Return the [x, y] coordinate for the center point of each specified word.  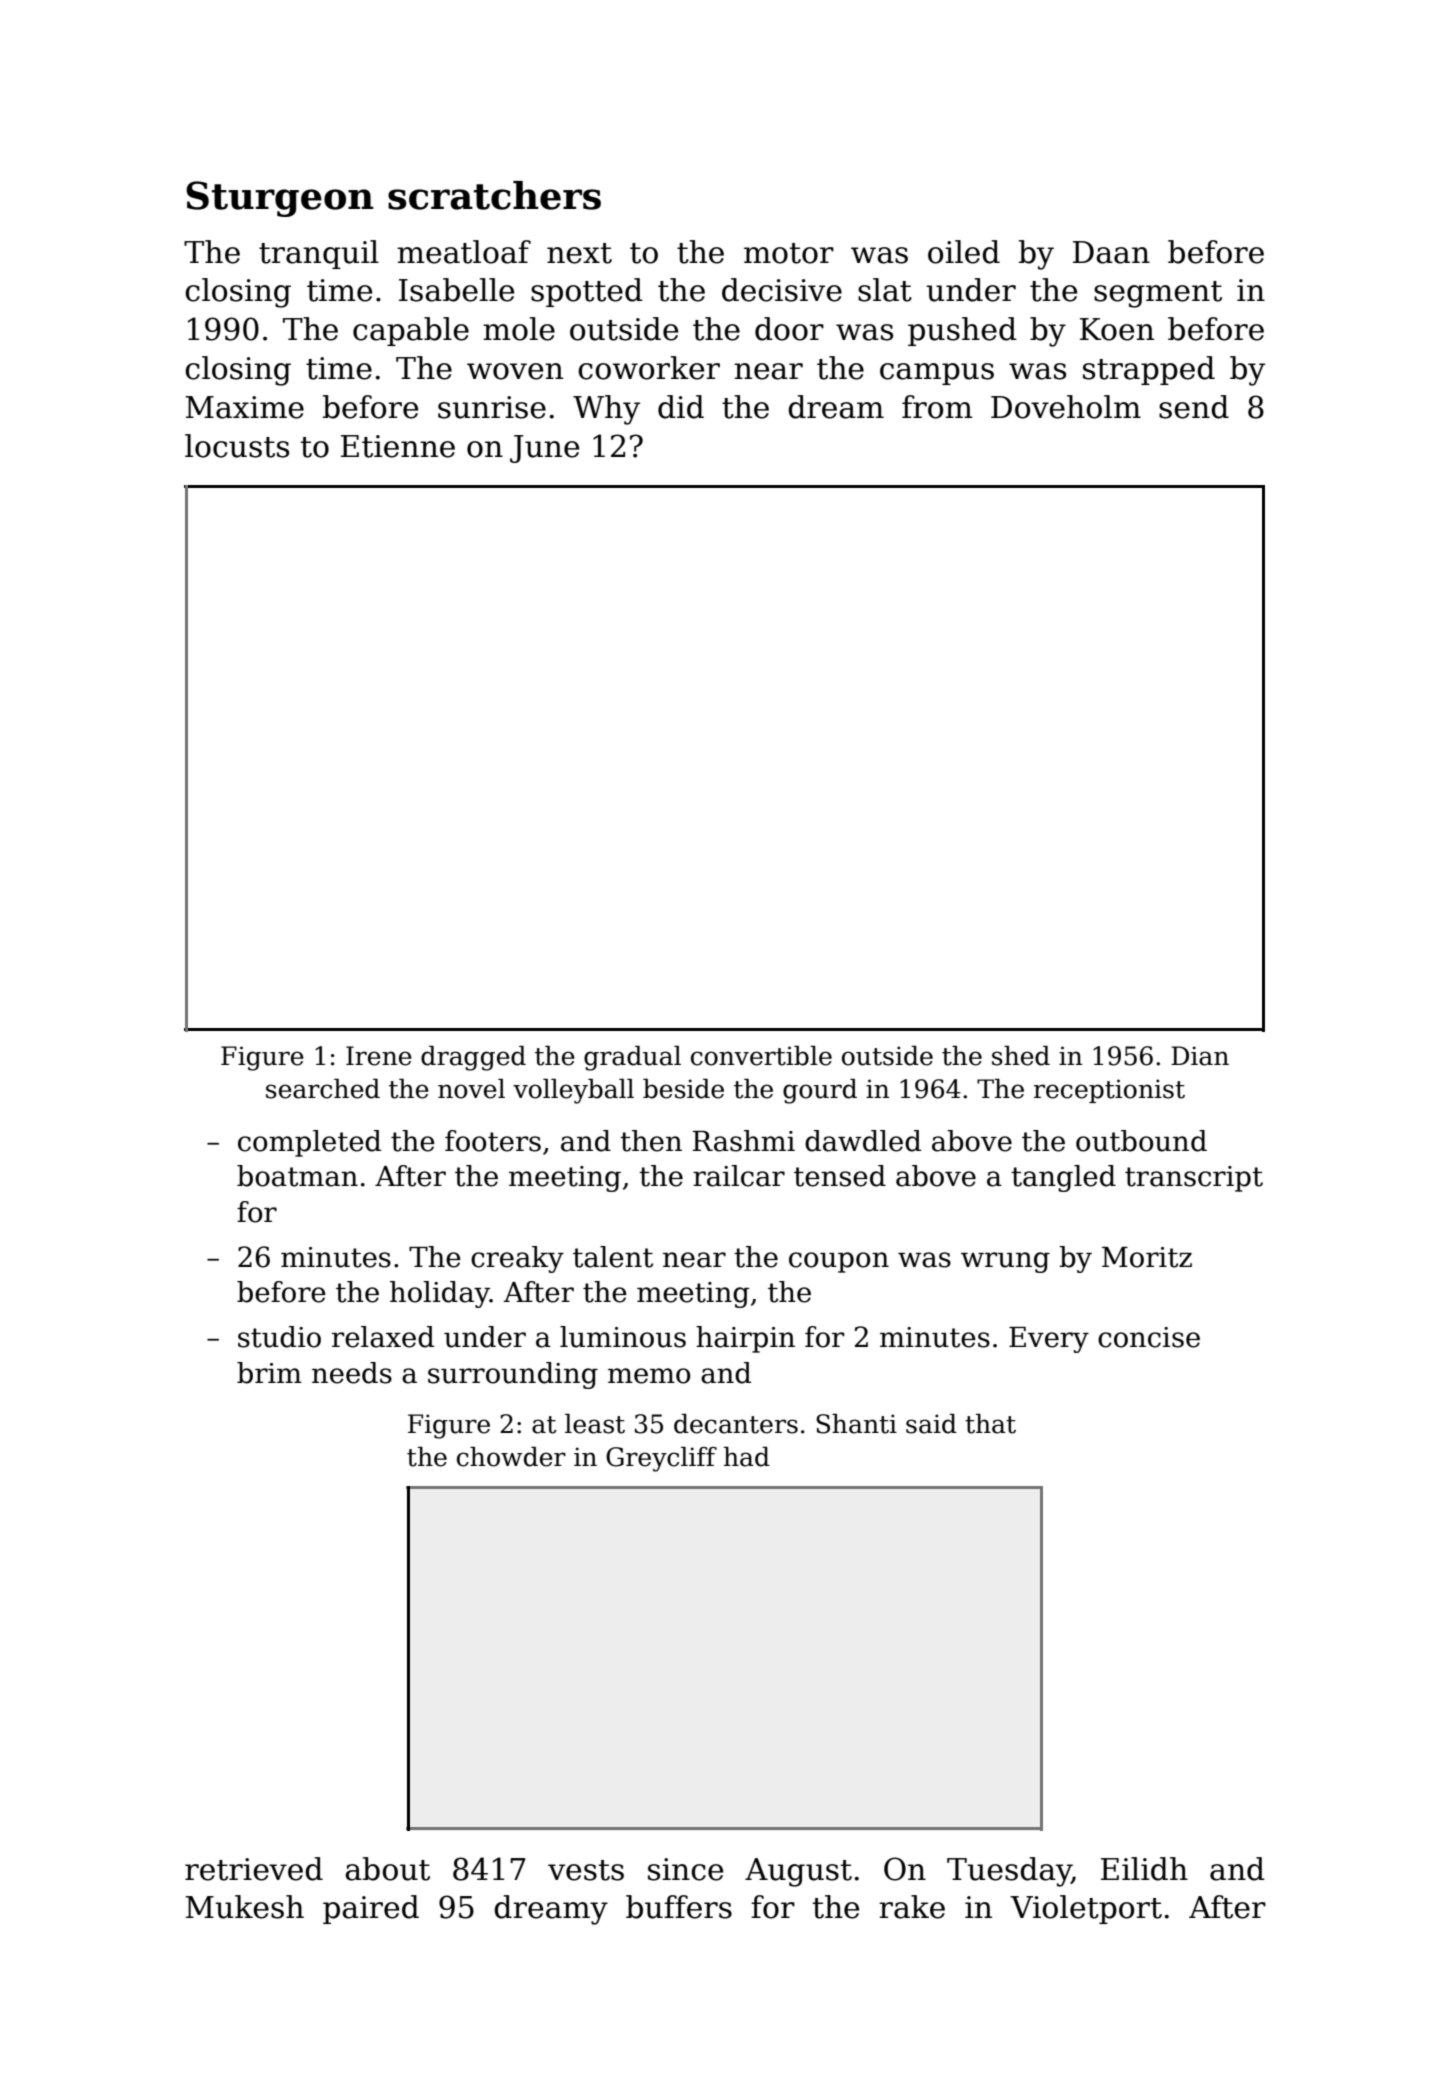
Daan [1111, 252]
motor [789, 253]
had [747, 1457]
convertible [761, 1056]
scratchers [494, 195]
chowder [511, 1457]
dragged [473, 1058]
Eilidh [1144, 1869]
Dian [1200, 1056]
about [387, 1869]
